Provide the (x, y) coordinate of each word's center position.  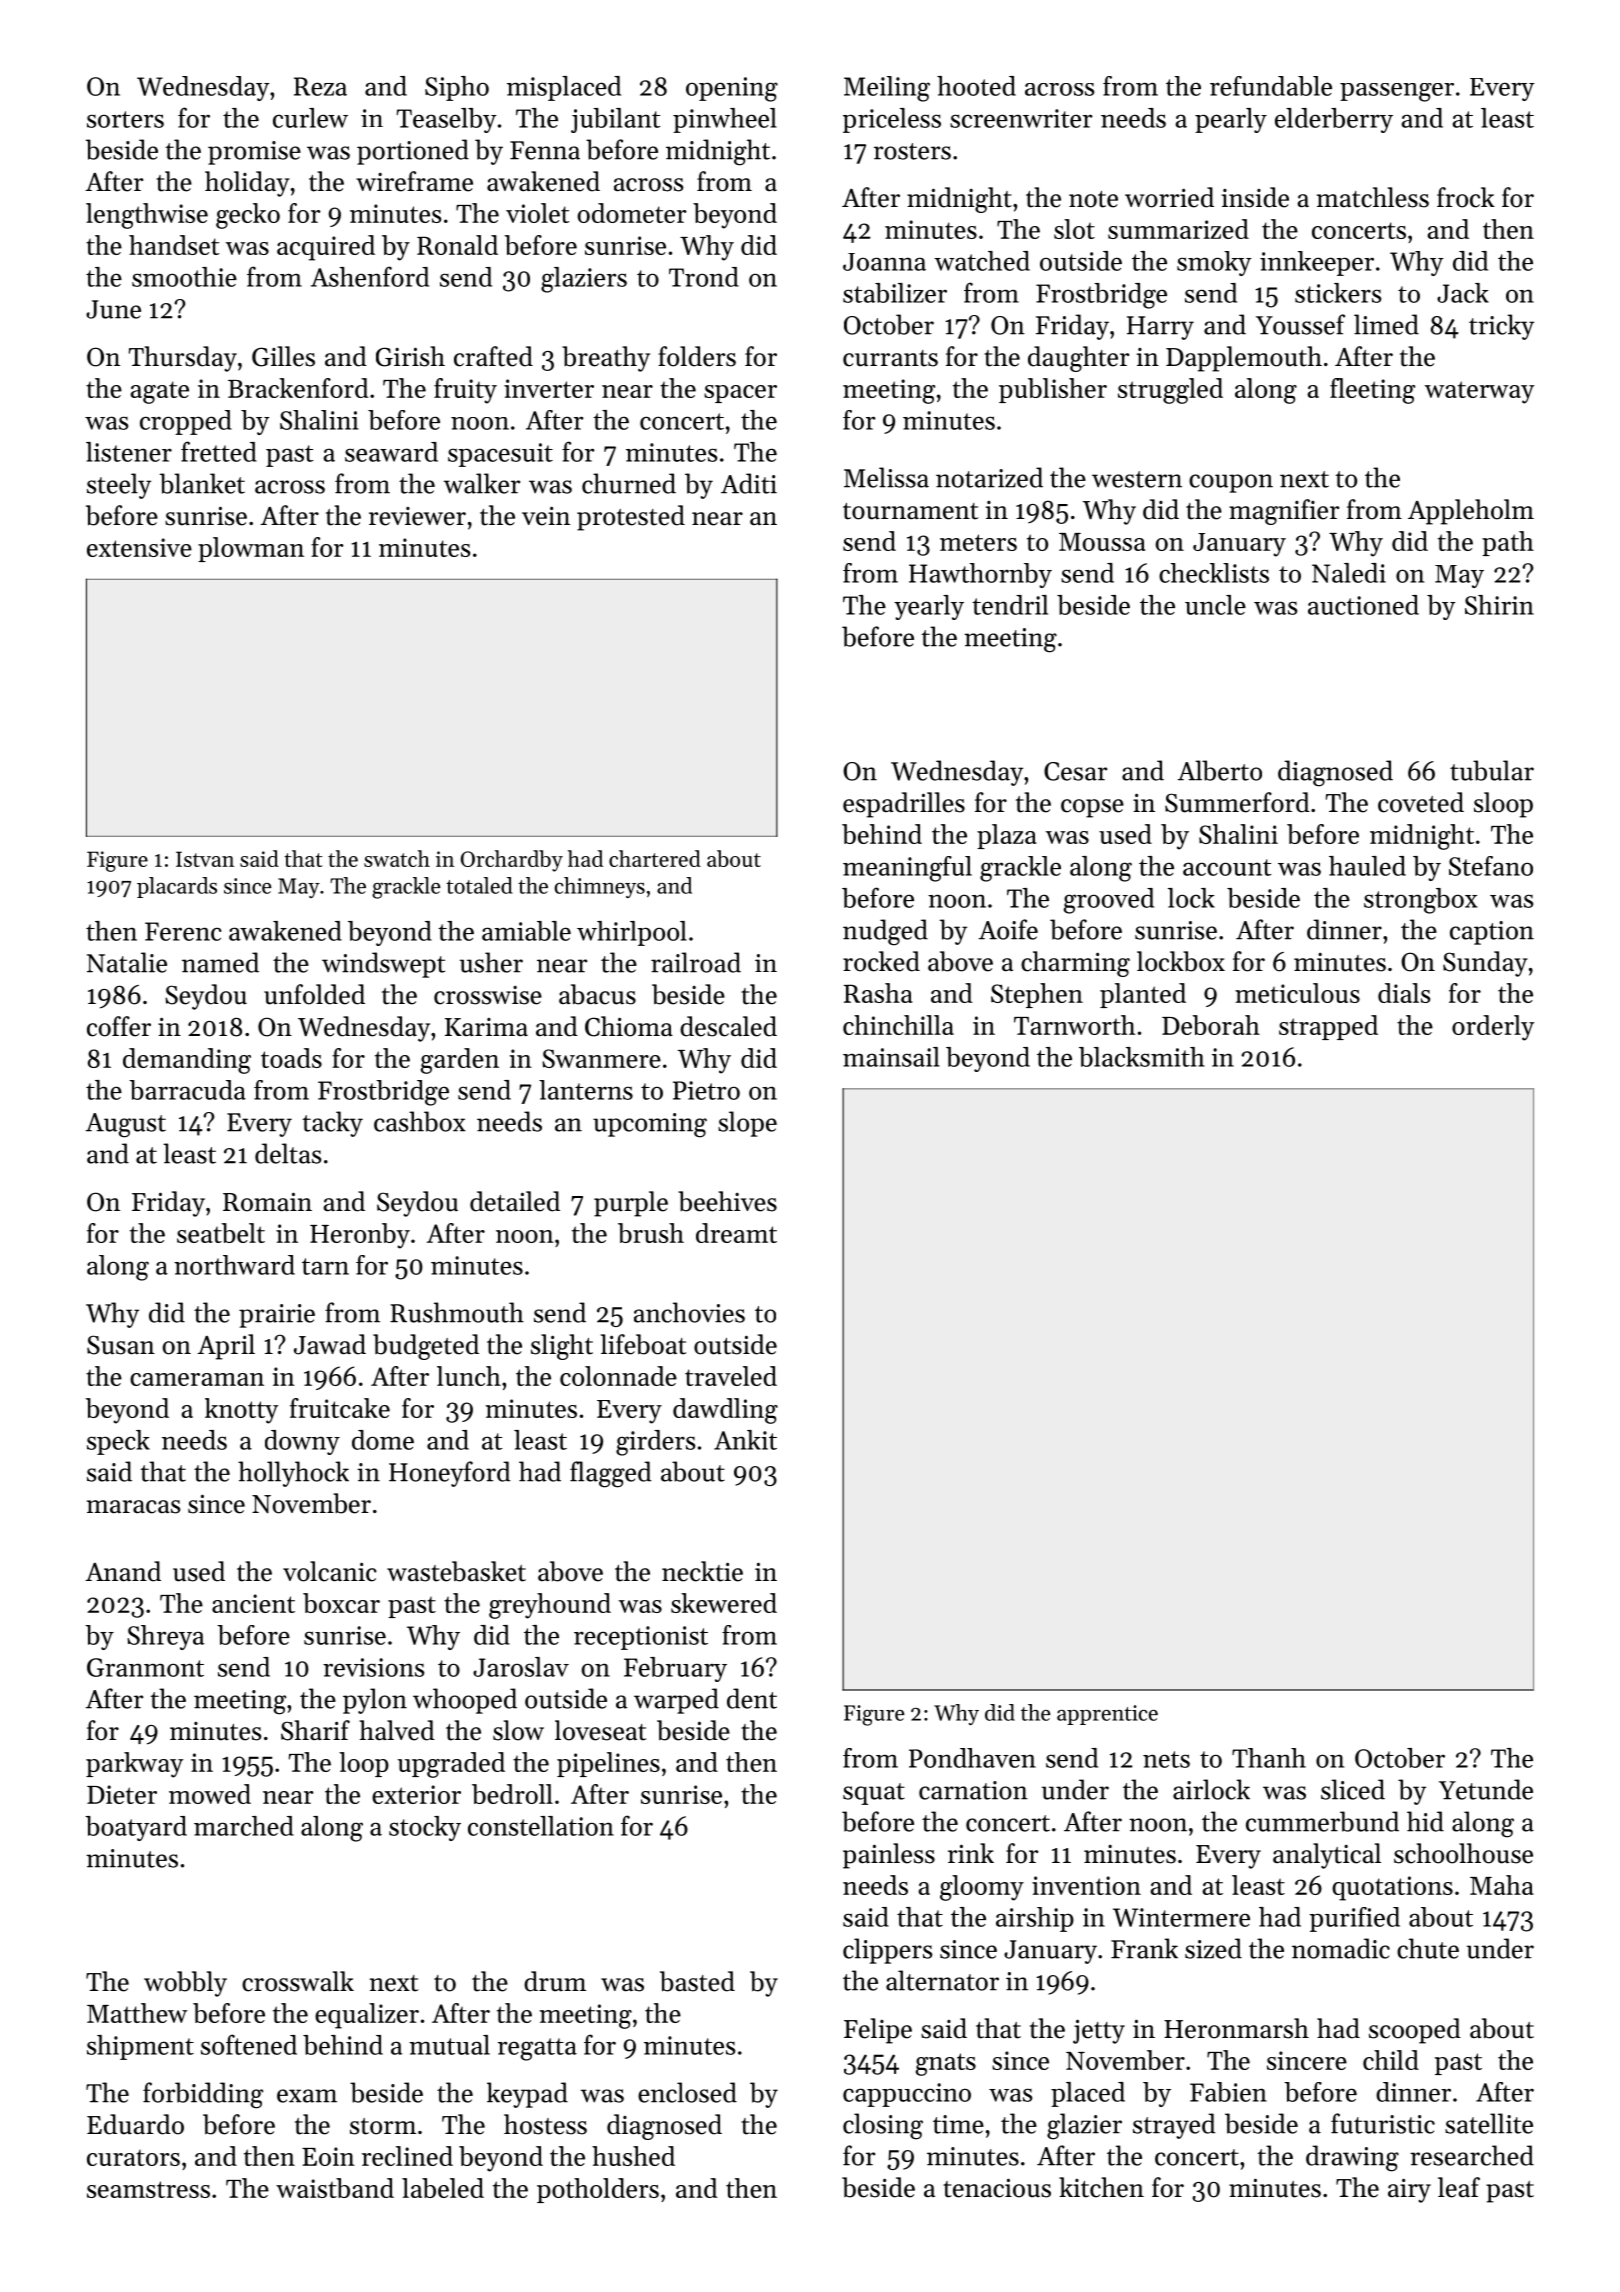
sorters (125, 119)
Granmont (145, 1667)
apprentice (1107, 1715)
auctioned (1363, 605)
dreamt (736, 1233)
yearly (929, 607)
